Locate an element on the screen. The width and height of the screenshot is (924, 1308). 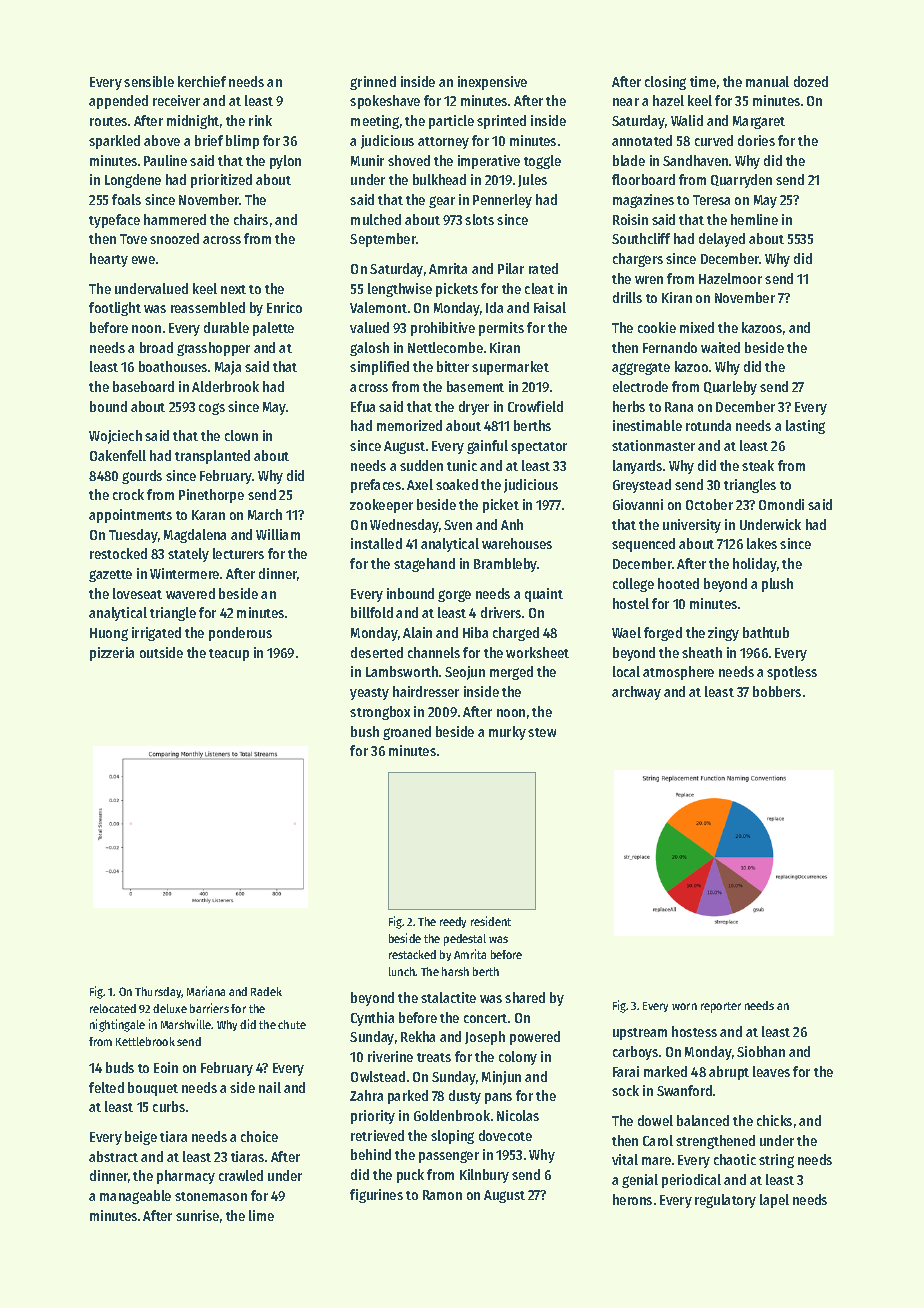
figurines is located at coordinates (376, 1196).
